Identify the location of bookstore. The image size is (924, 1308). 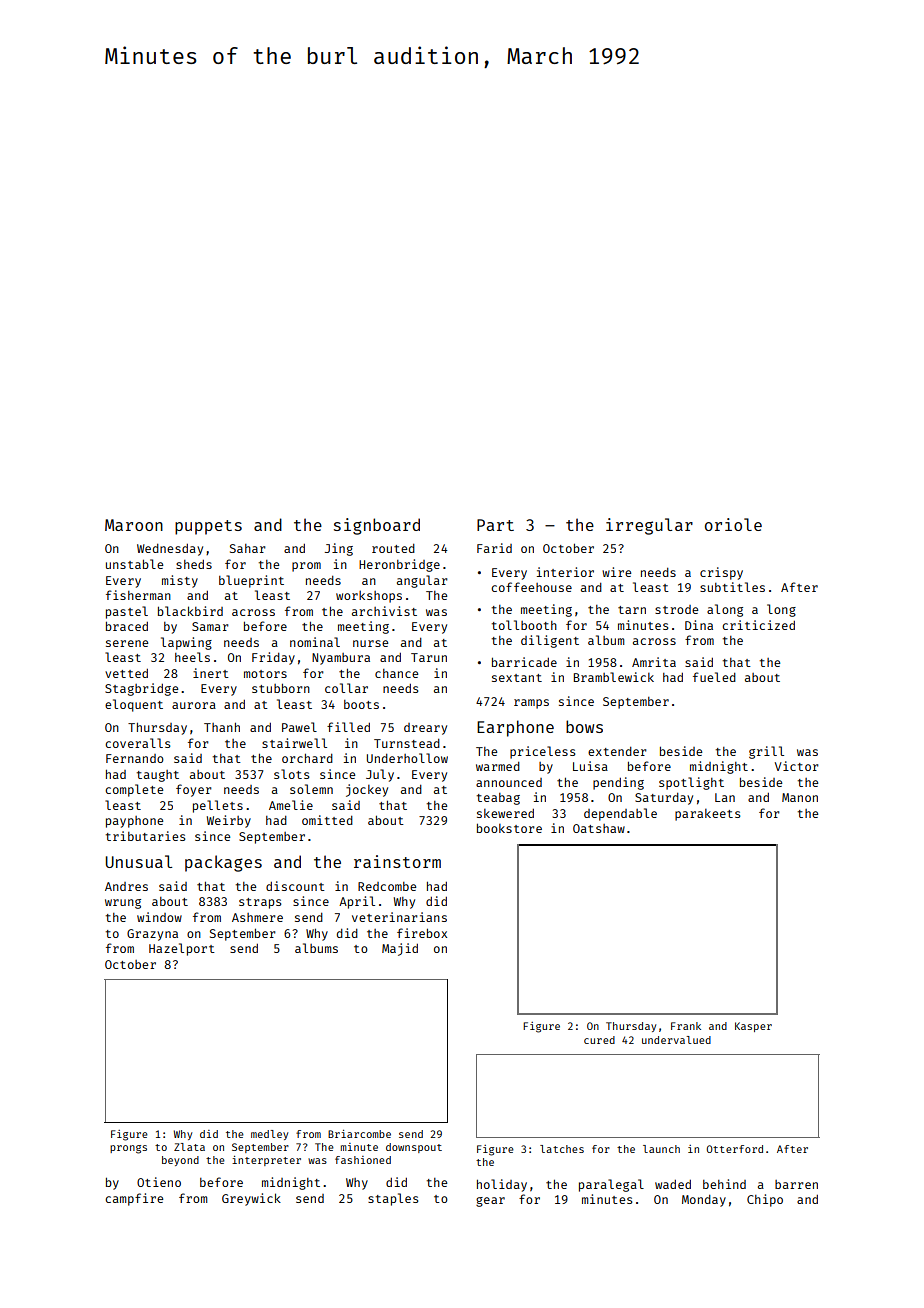
(509, 828).
